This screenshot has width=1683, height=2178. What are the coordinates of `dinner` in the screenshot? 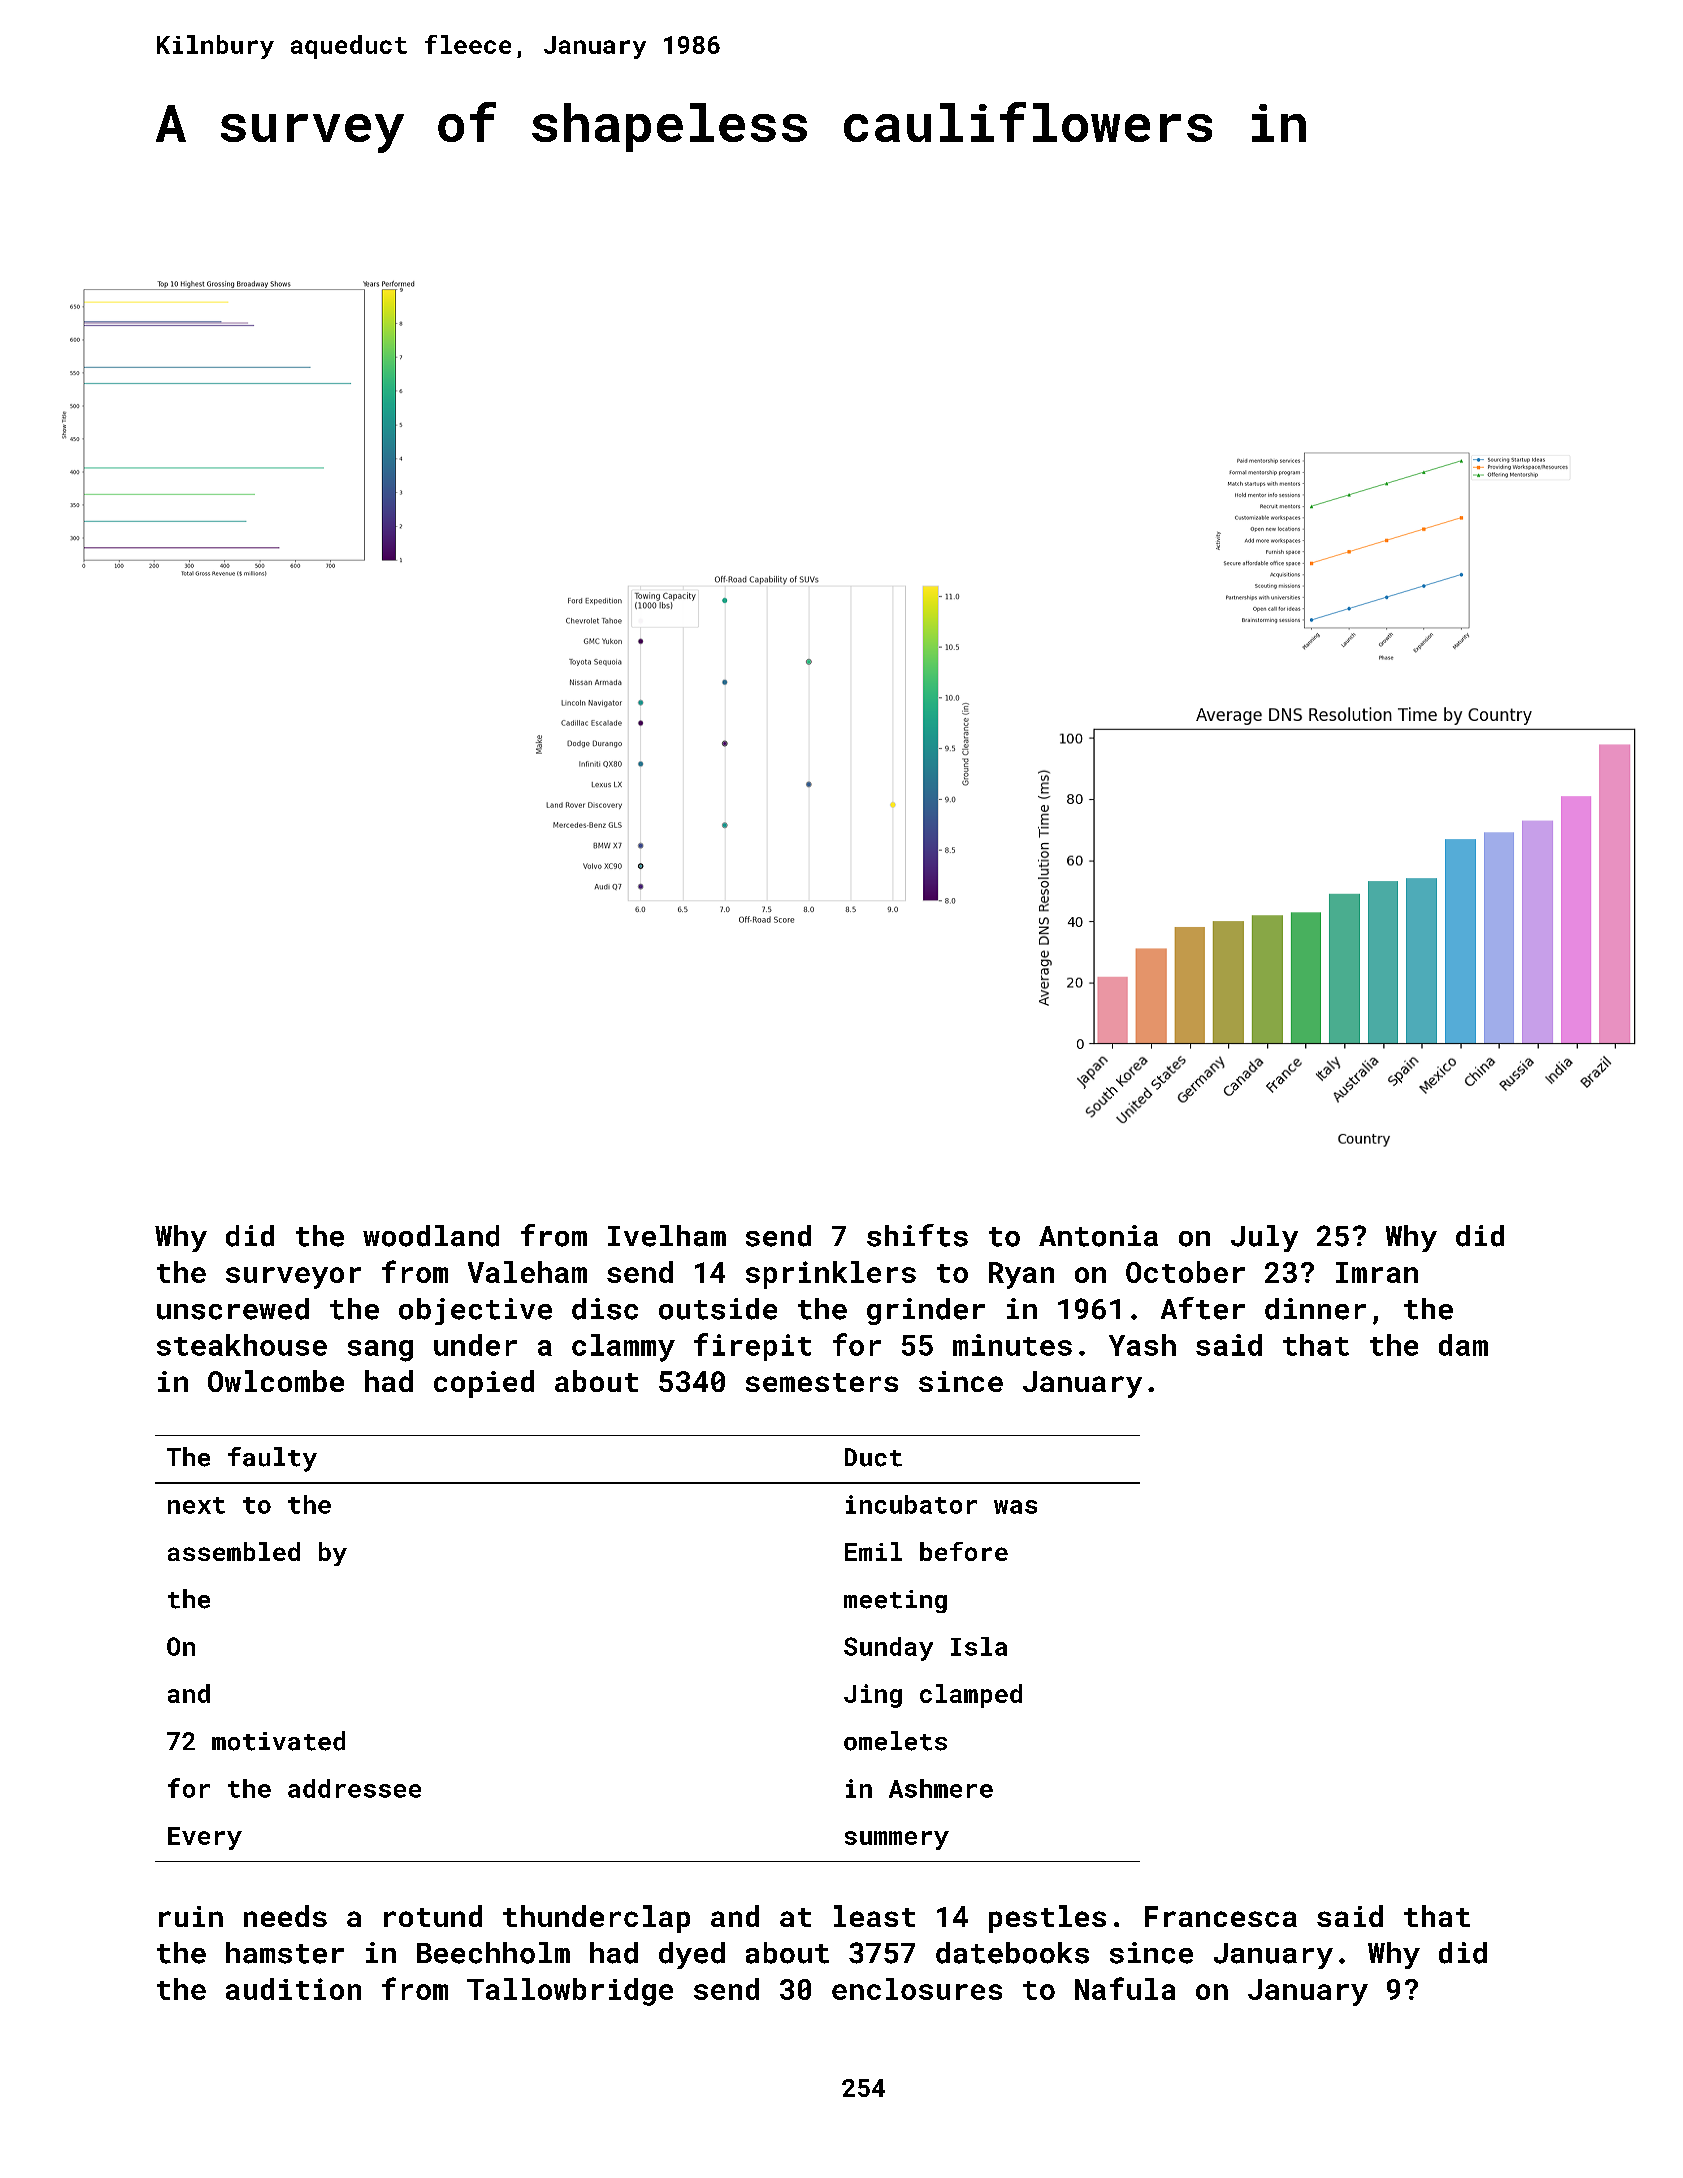 It's located at (1315, 1309).
